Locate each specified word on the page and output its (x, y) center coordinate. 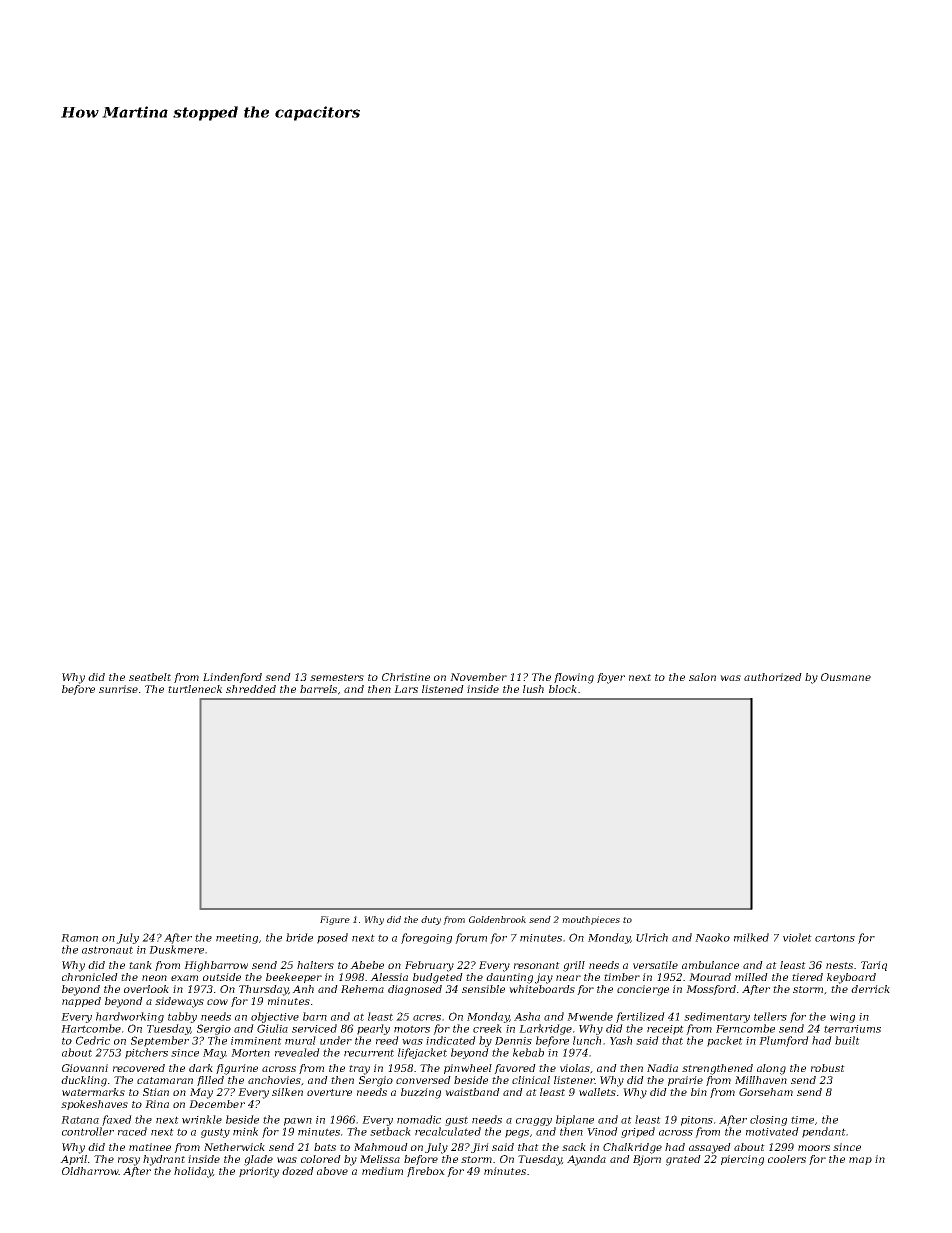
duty (431, 920)
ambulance (710, 965)
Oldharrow (90, 1171)
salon (702, 677)
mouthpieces (591, 920)
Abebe (367, 965)
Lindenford (232, 678)
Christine (406, 677)
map (860, 1161)
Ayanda (586, 1160)
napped (81, 1002)
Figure (335, 920)
